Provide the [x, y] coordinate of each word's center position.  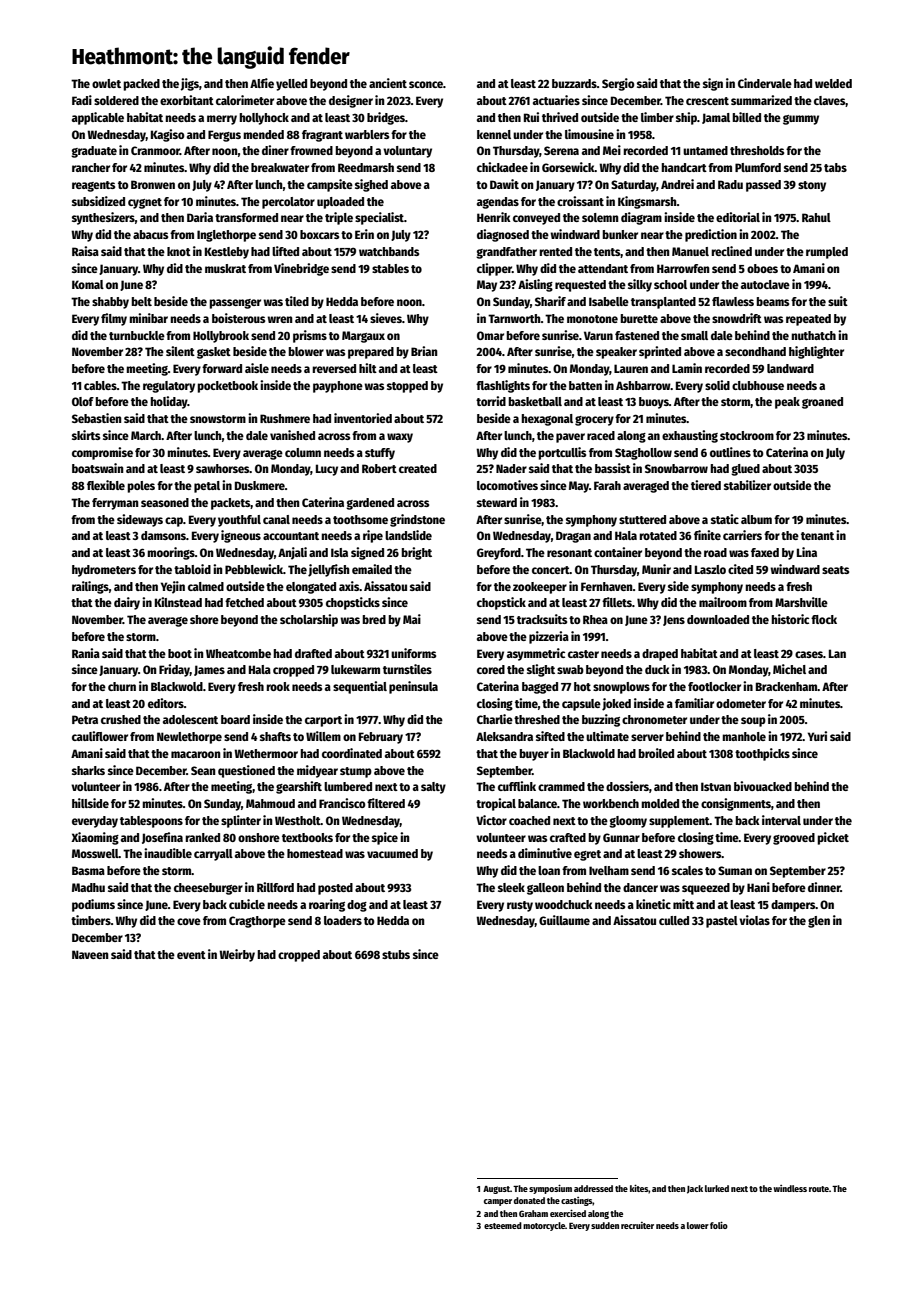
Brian [424, 351]
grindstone [417, 520]
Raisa [85, 251]
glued [745, 470]
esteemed [503, 1225]
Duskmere [260, 485]
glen [819, 922]
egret [587, 855]
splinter [241, 821]
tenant [817, 536]
